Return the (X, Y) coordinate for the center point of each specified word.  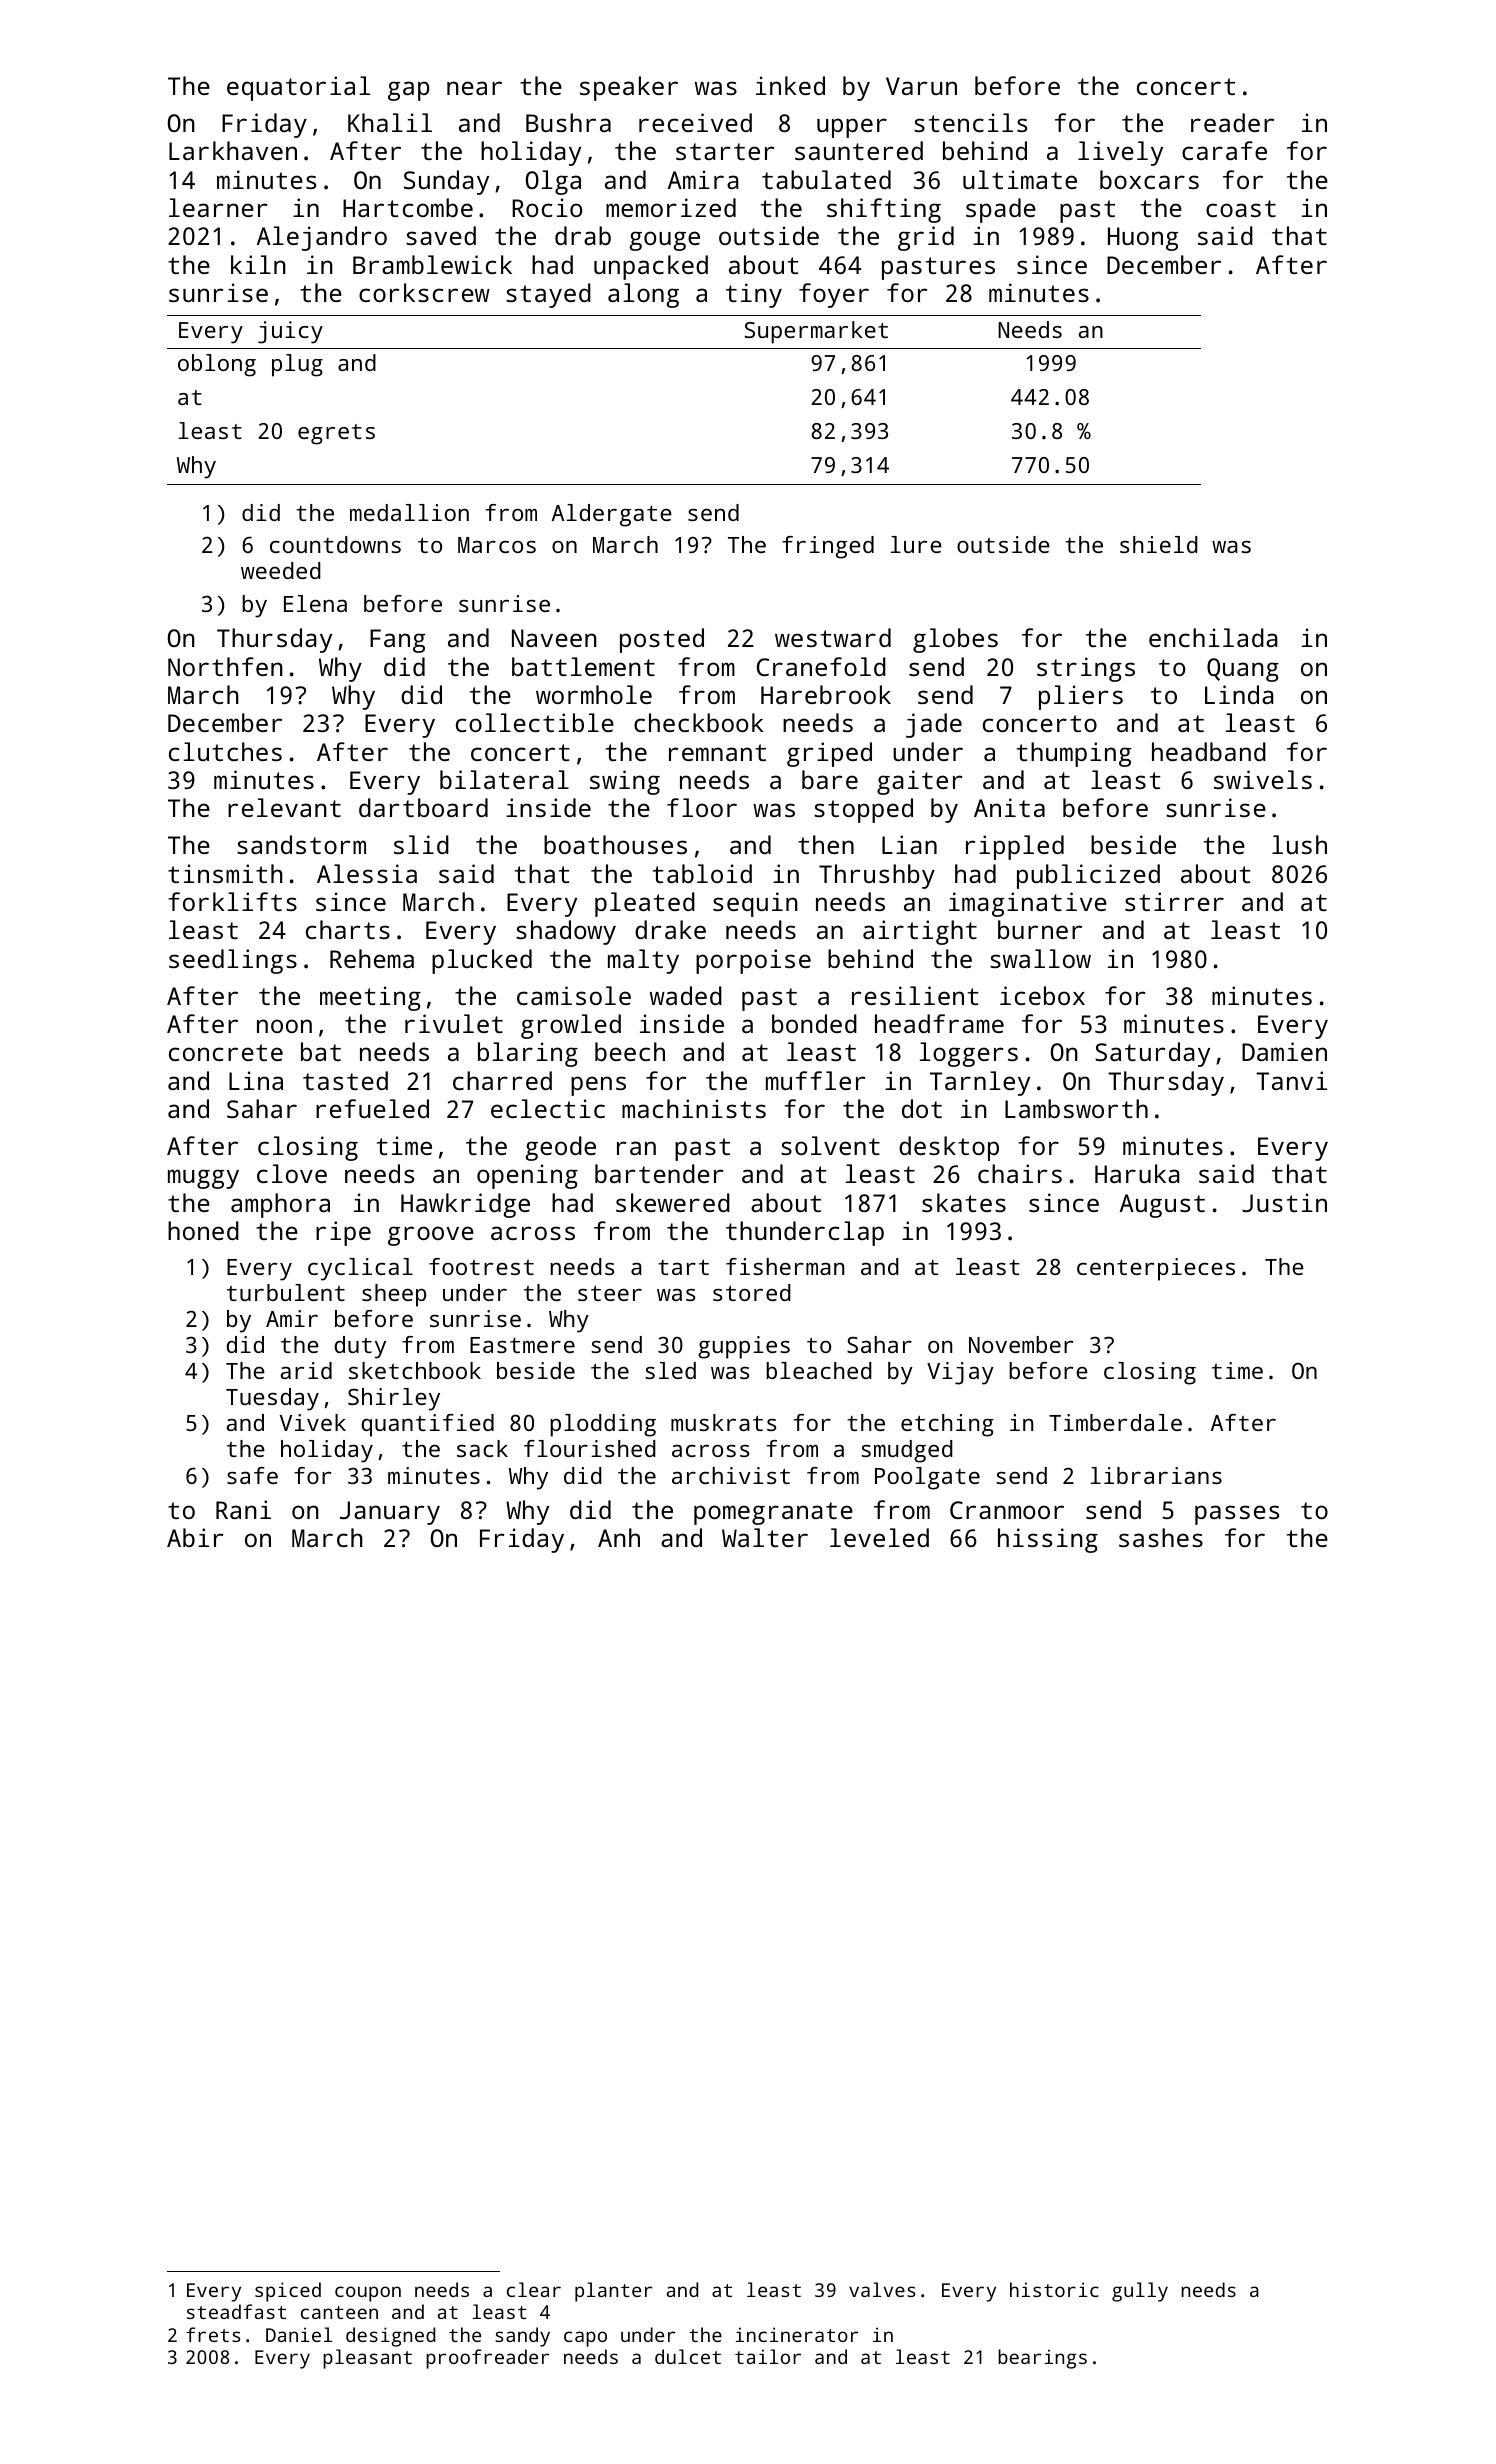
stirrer (1174, 901)
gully (1140, 2292)
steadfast (236, 2311)
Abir (195, 1537)
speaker (629, 88)
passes (1237, 1515)
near (474, 88)
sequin (755, 904)
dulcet (688, 2356)
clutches (225, 751)
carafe (1224, 150)
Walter (765, 1537)
